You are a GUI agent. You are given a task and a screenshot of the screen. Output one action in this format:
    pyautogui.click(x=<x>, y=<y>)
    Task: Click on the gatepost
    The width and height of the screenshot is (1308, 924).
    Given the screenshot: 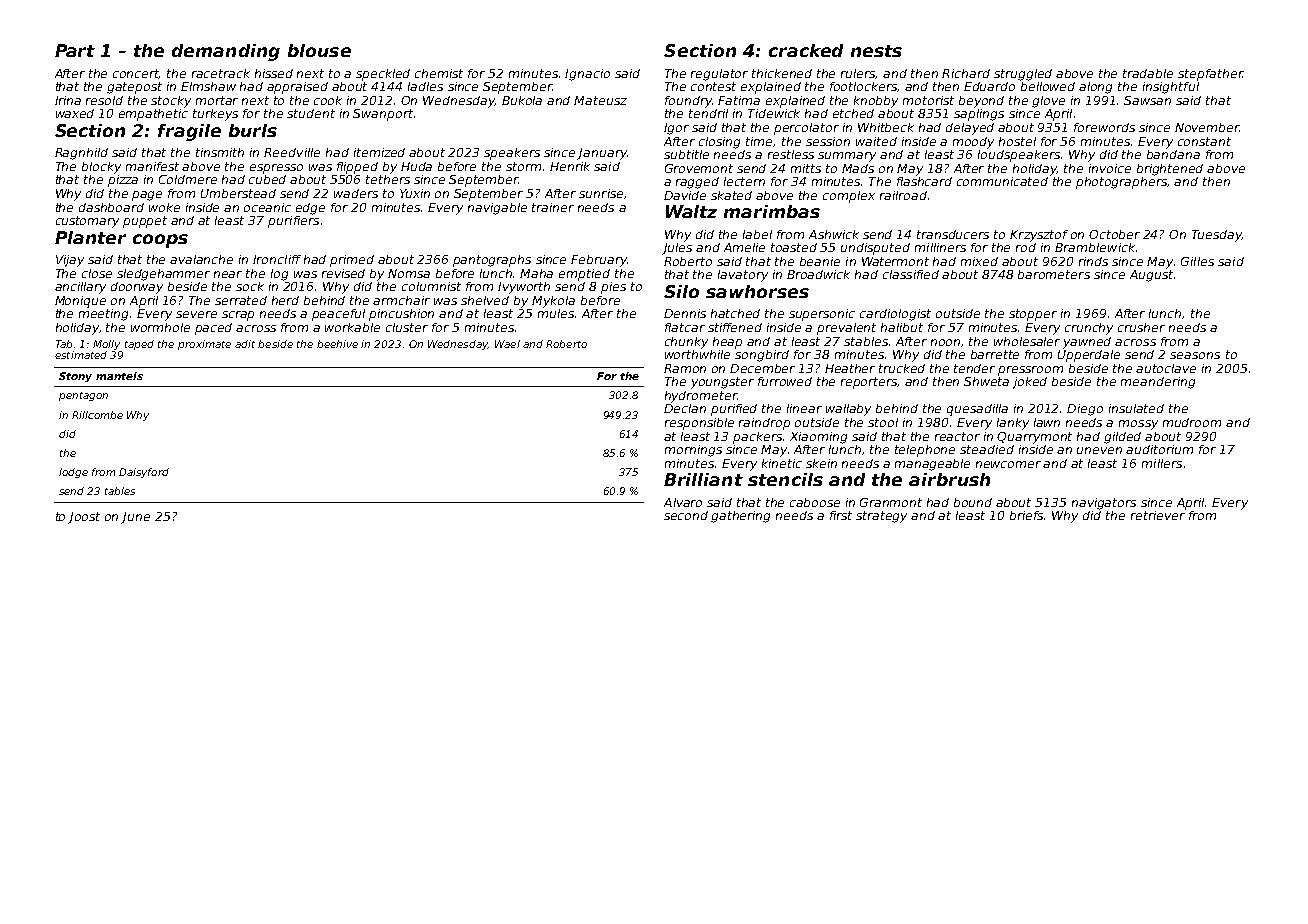 What is the action you would take?
    pyautogui.click(x=134, y=88)
